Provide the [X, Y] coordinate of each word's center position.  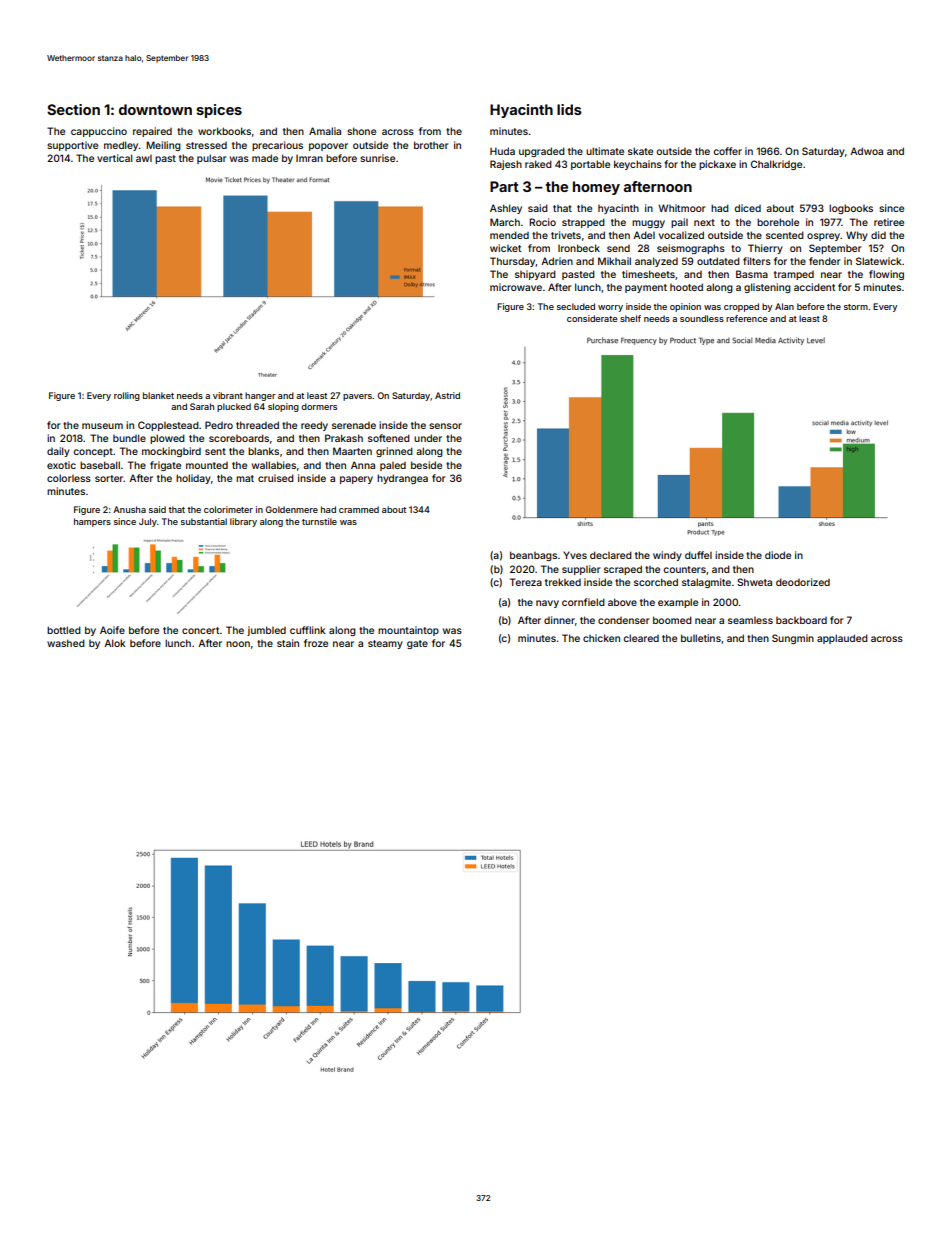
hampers [92, 522]
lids [569, 109]
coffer [727, 151]
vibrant [228, 395]
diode [778, 555]
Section [73, 109]
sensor [445, 426]
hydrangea [402, 479]
